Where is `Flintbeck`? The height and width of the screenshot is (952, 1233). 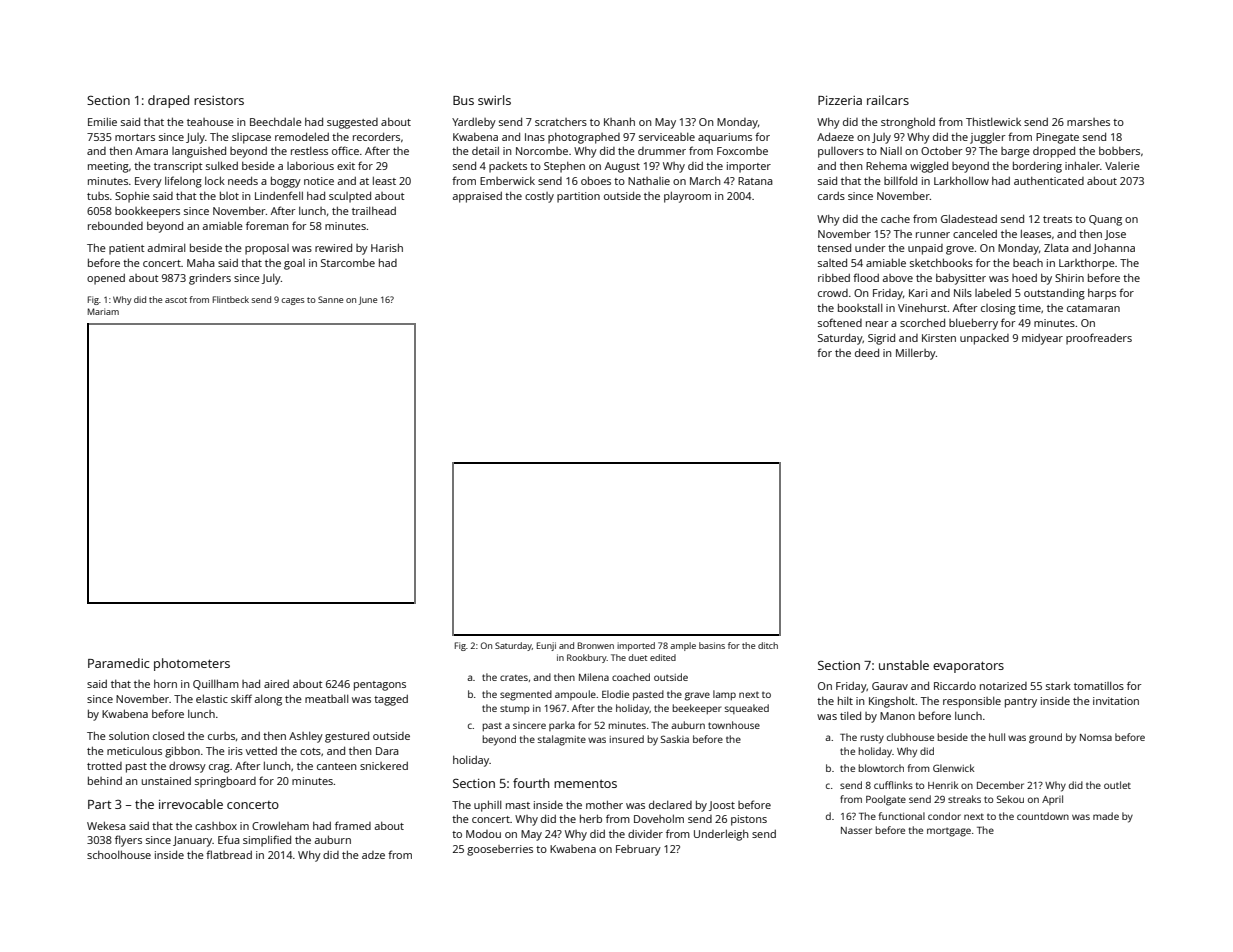
Flintbeck is located at coordinates (231, 299).
